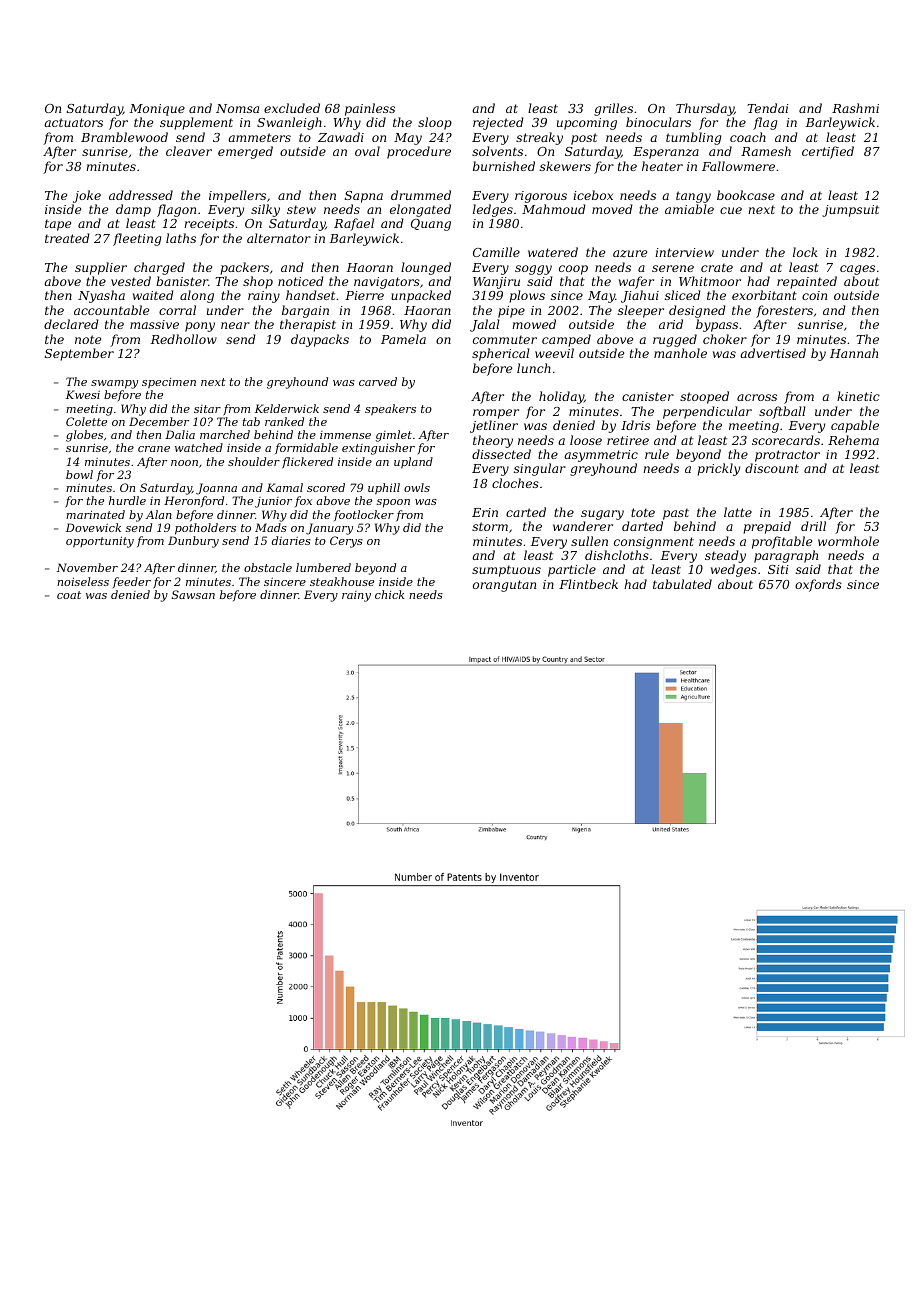 Image resolution: width=924 pixels, height=1308 pixels. Describe the element at coordinates (493, 441) in the screenshot. I see `theory` at that location.
